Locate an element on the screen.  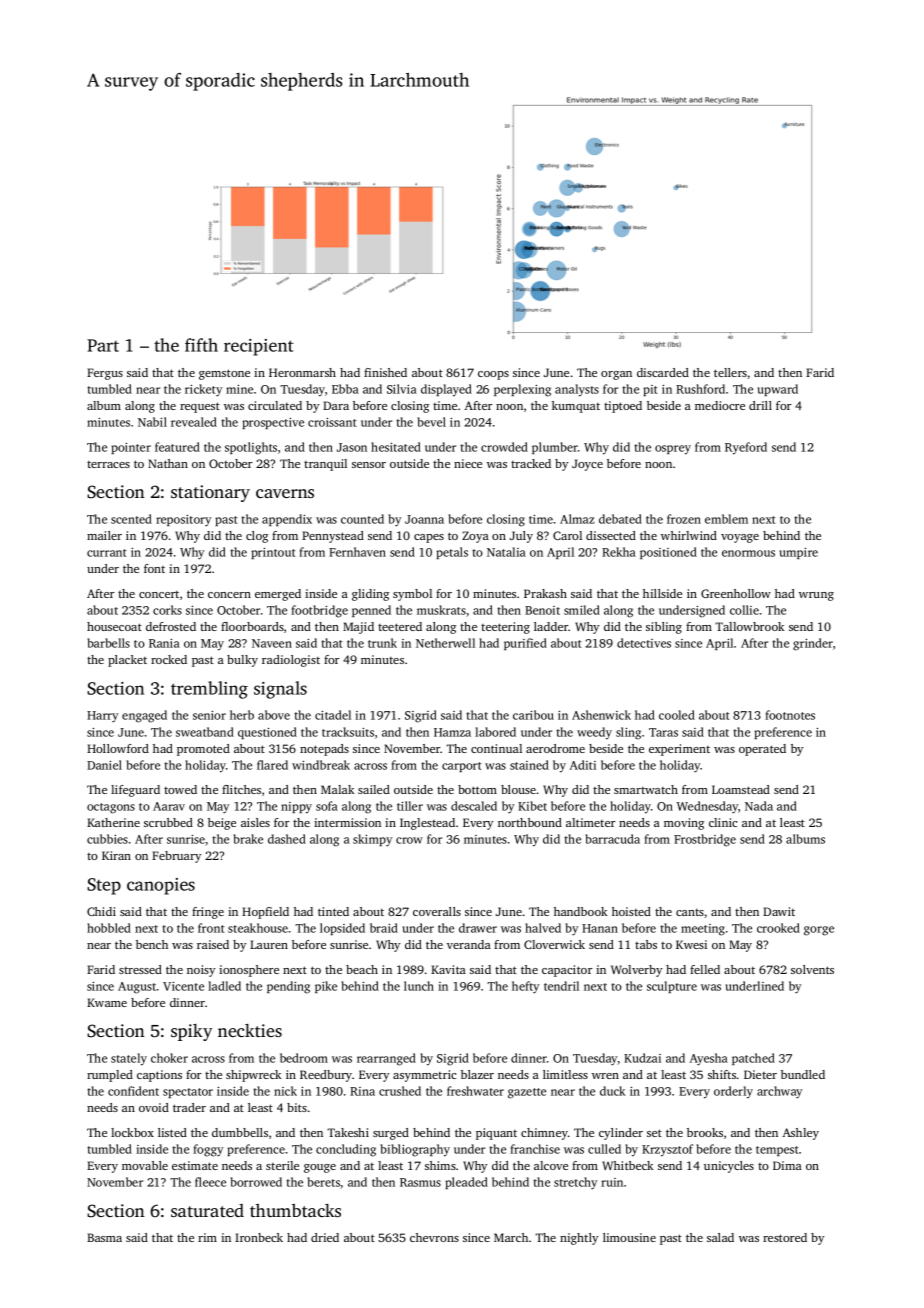
Ironbeck is located at coordinates (259, 1237).
